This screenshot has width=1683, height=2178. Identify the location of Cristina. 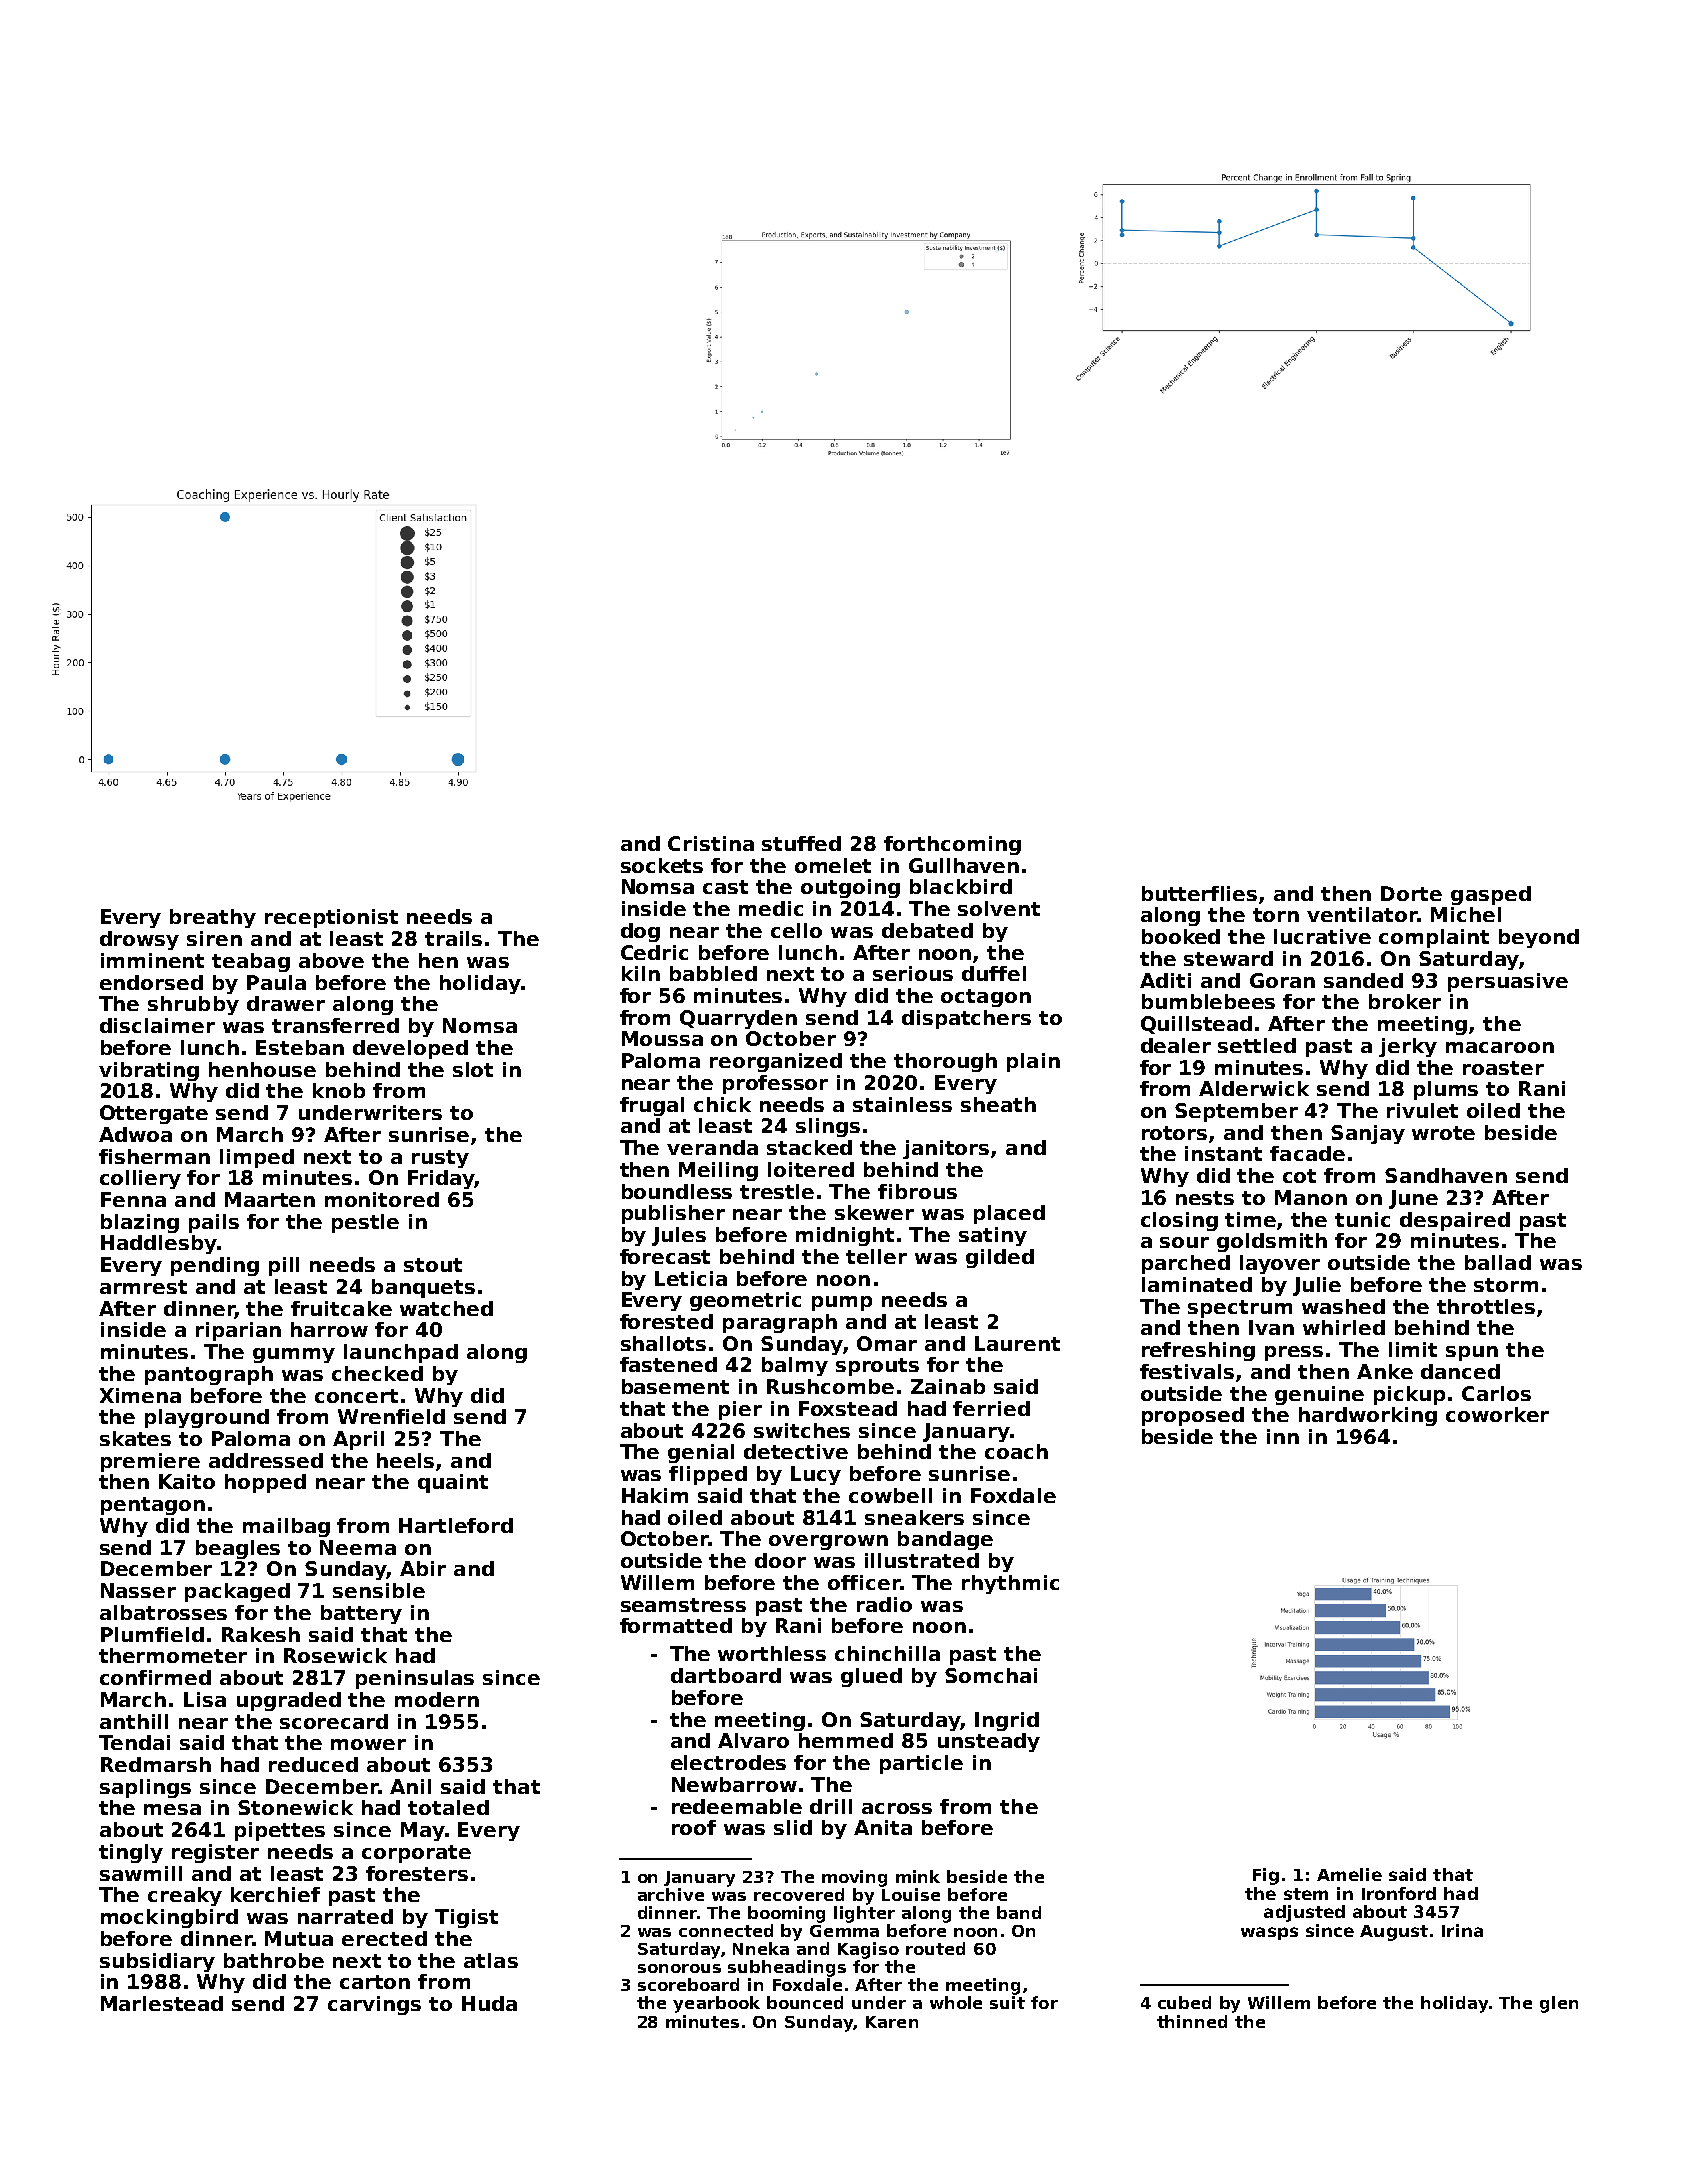
(711, 843).
